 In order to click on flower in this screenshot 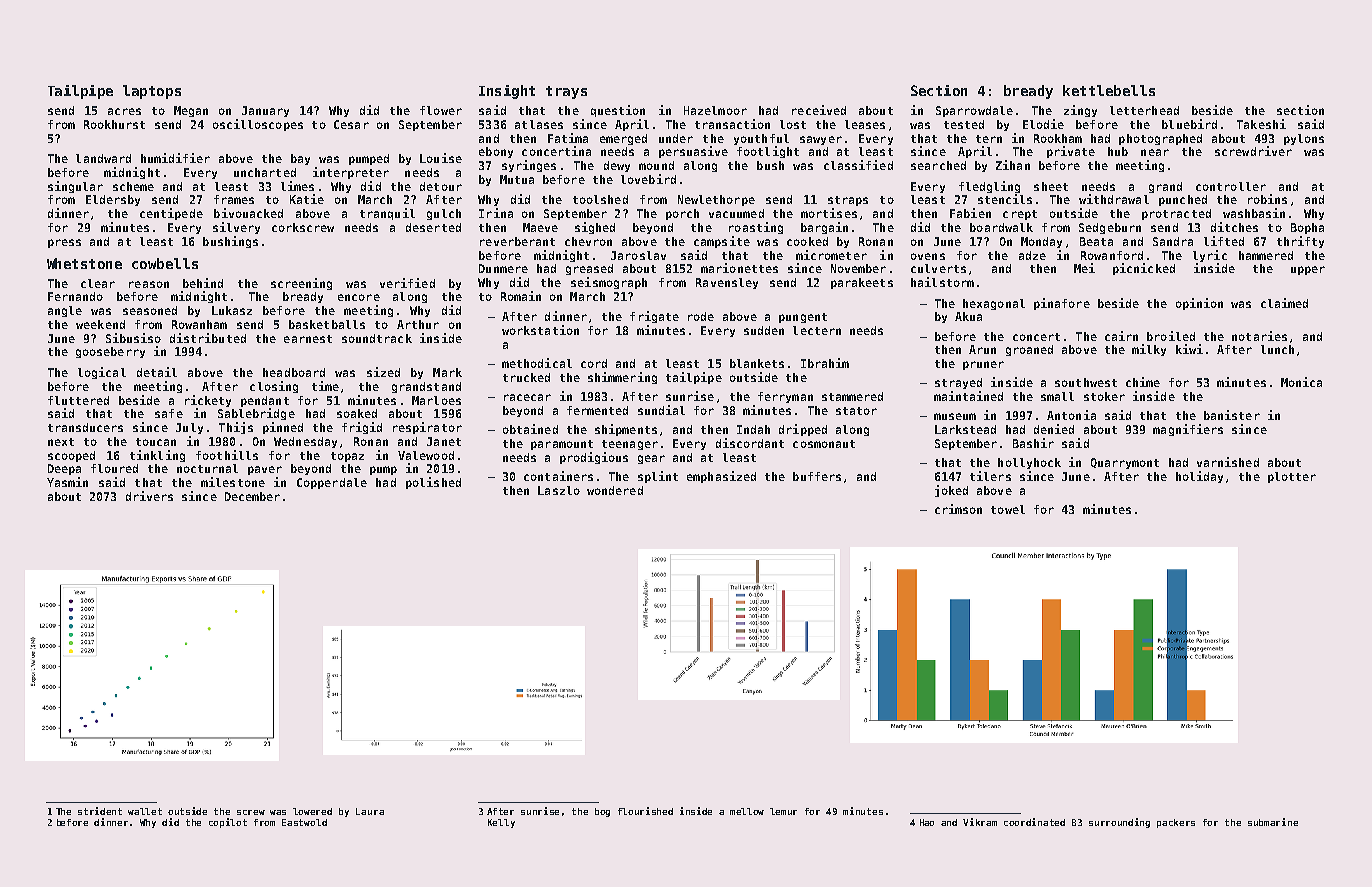, I will do `click(441, 110)`.
